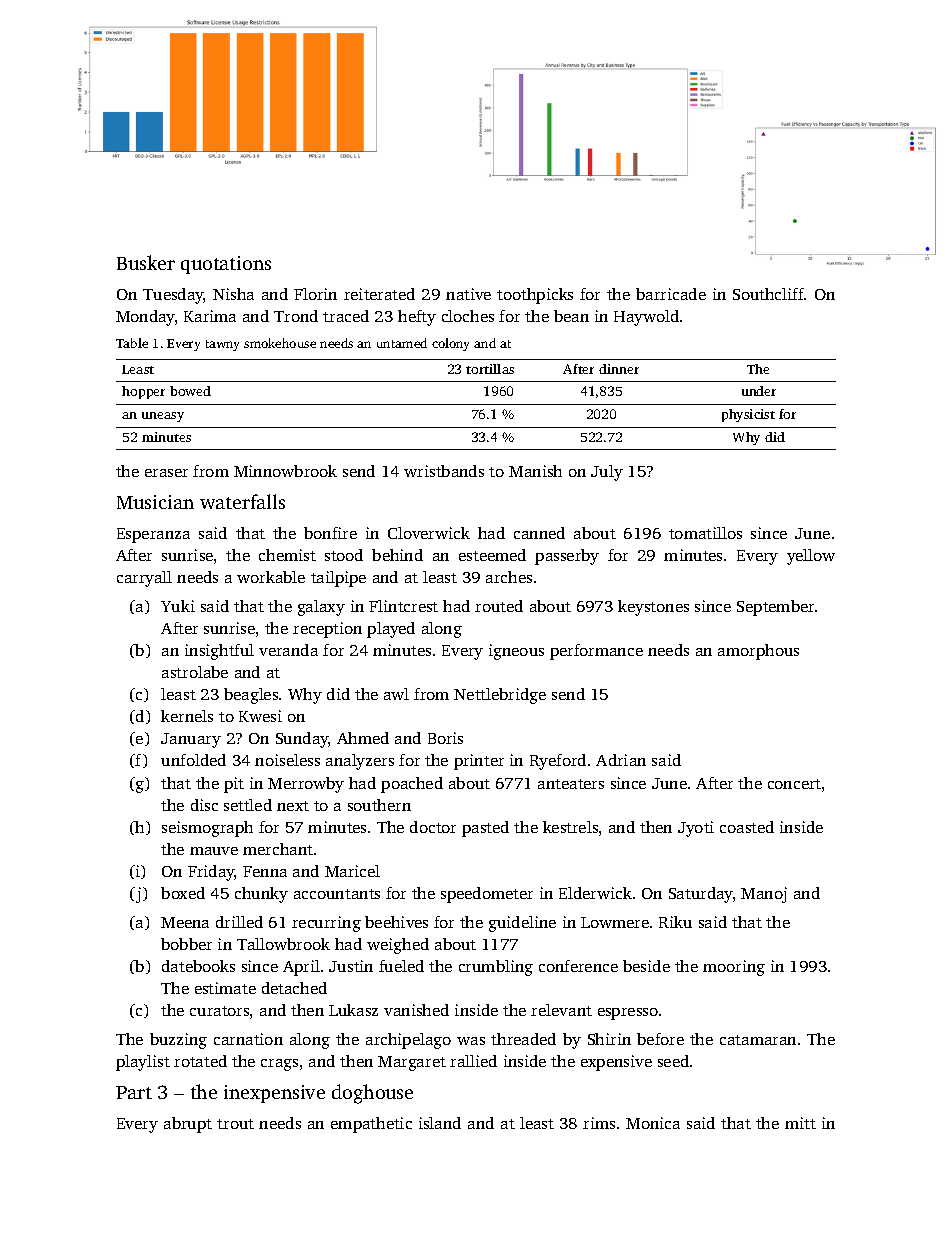 Image resolution: width=952 pixels, height=1233 pixels. I want to click on seismograph, so click(207, 829).
